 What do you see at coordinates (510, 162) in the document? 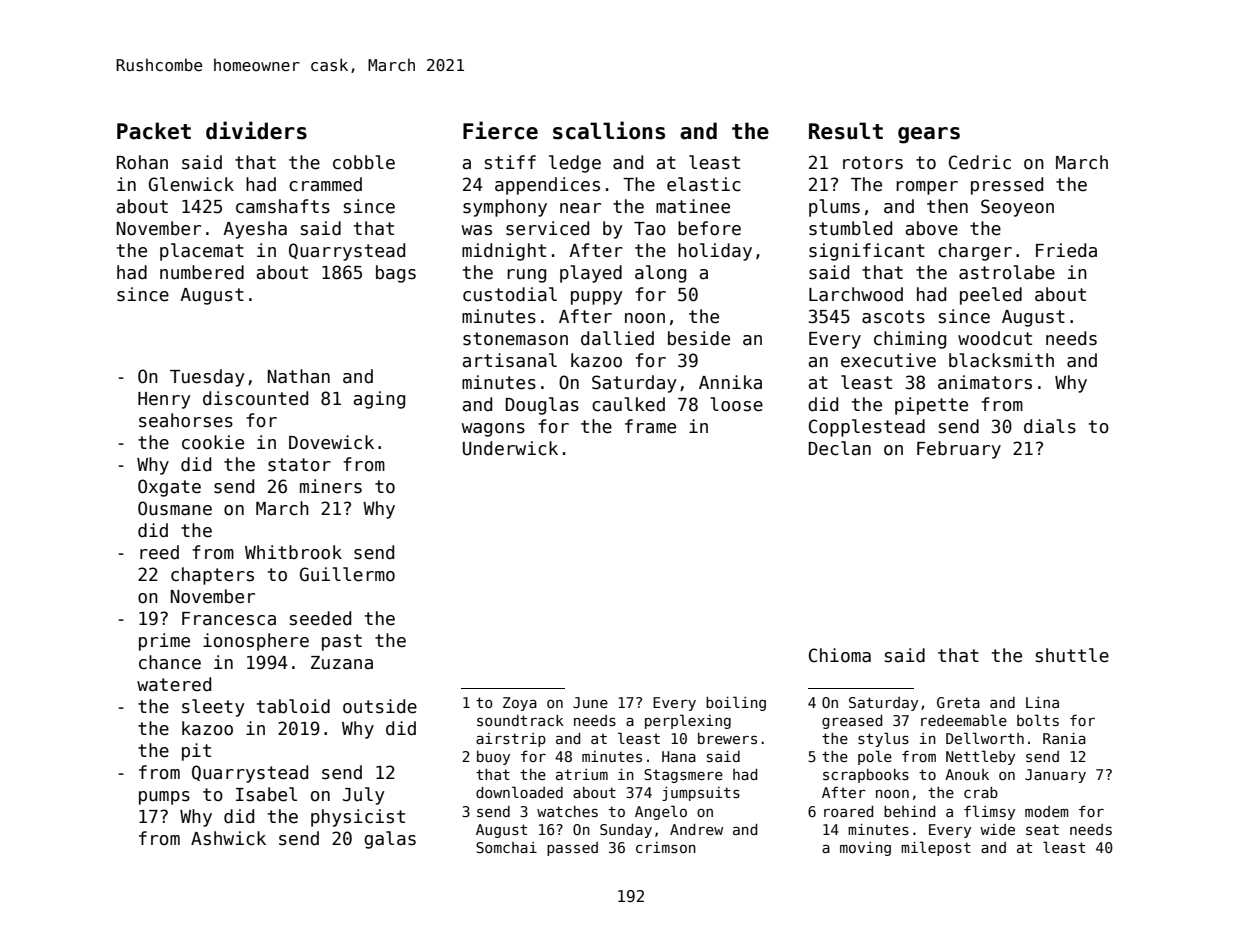
I see `stiff` at bounding box center [510, 162].
